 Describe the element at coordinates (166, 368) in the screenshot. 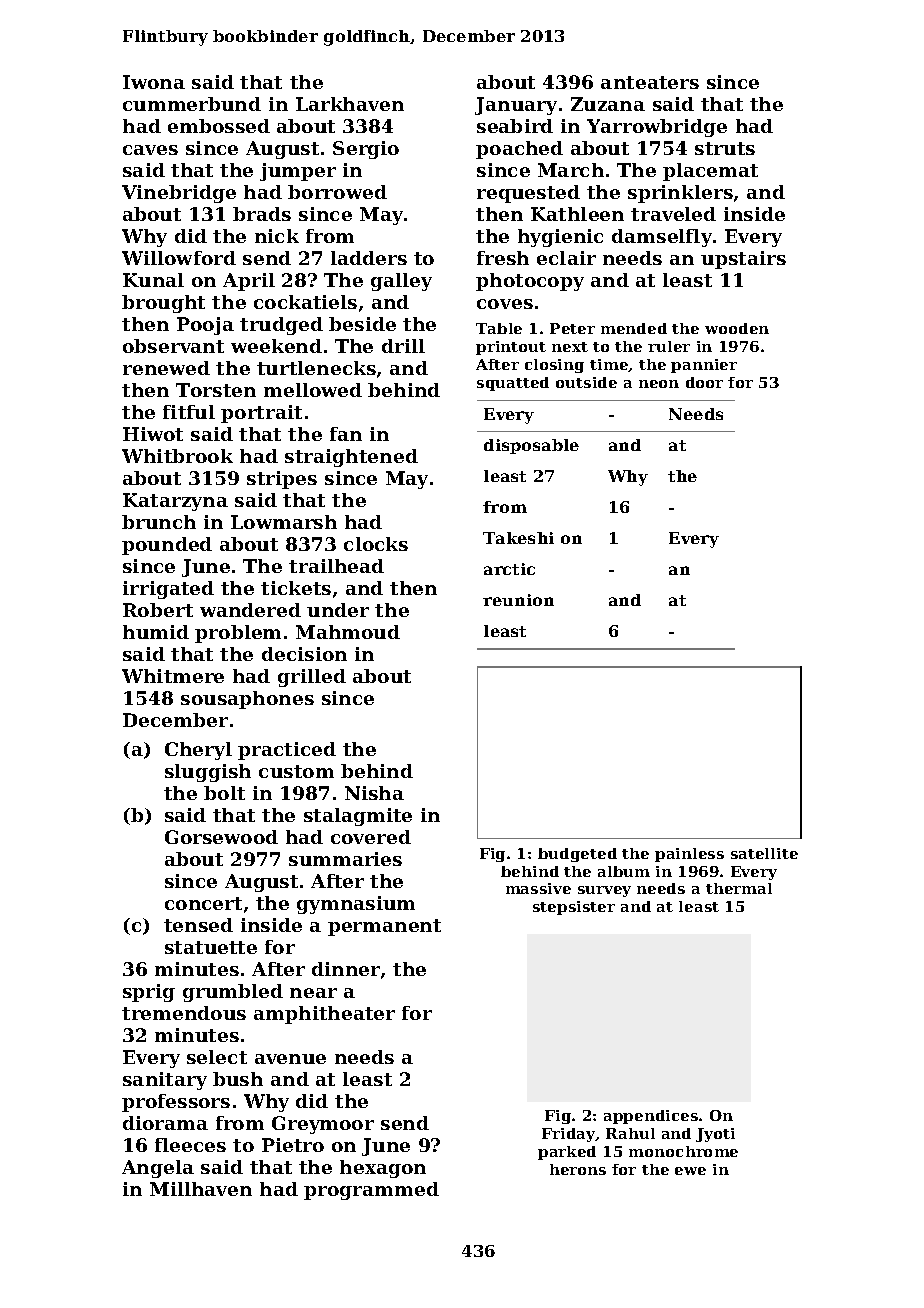

I see `renewed` at that location.
